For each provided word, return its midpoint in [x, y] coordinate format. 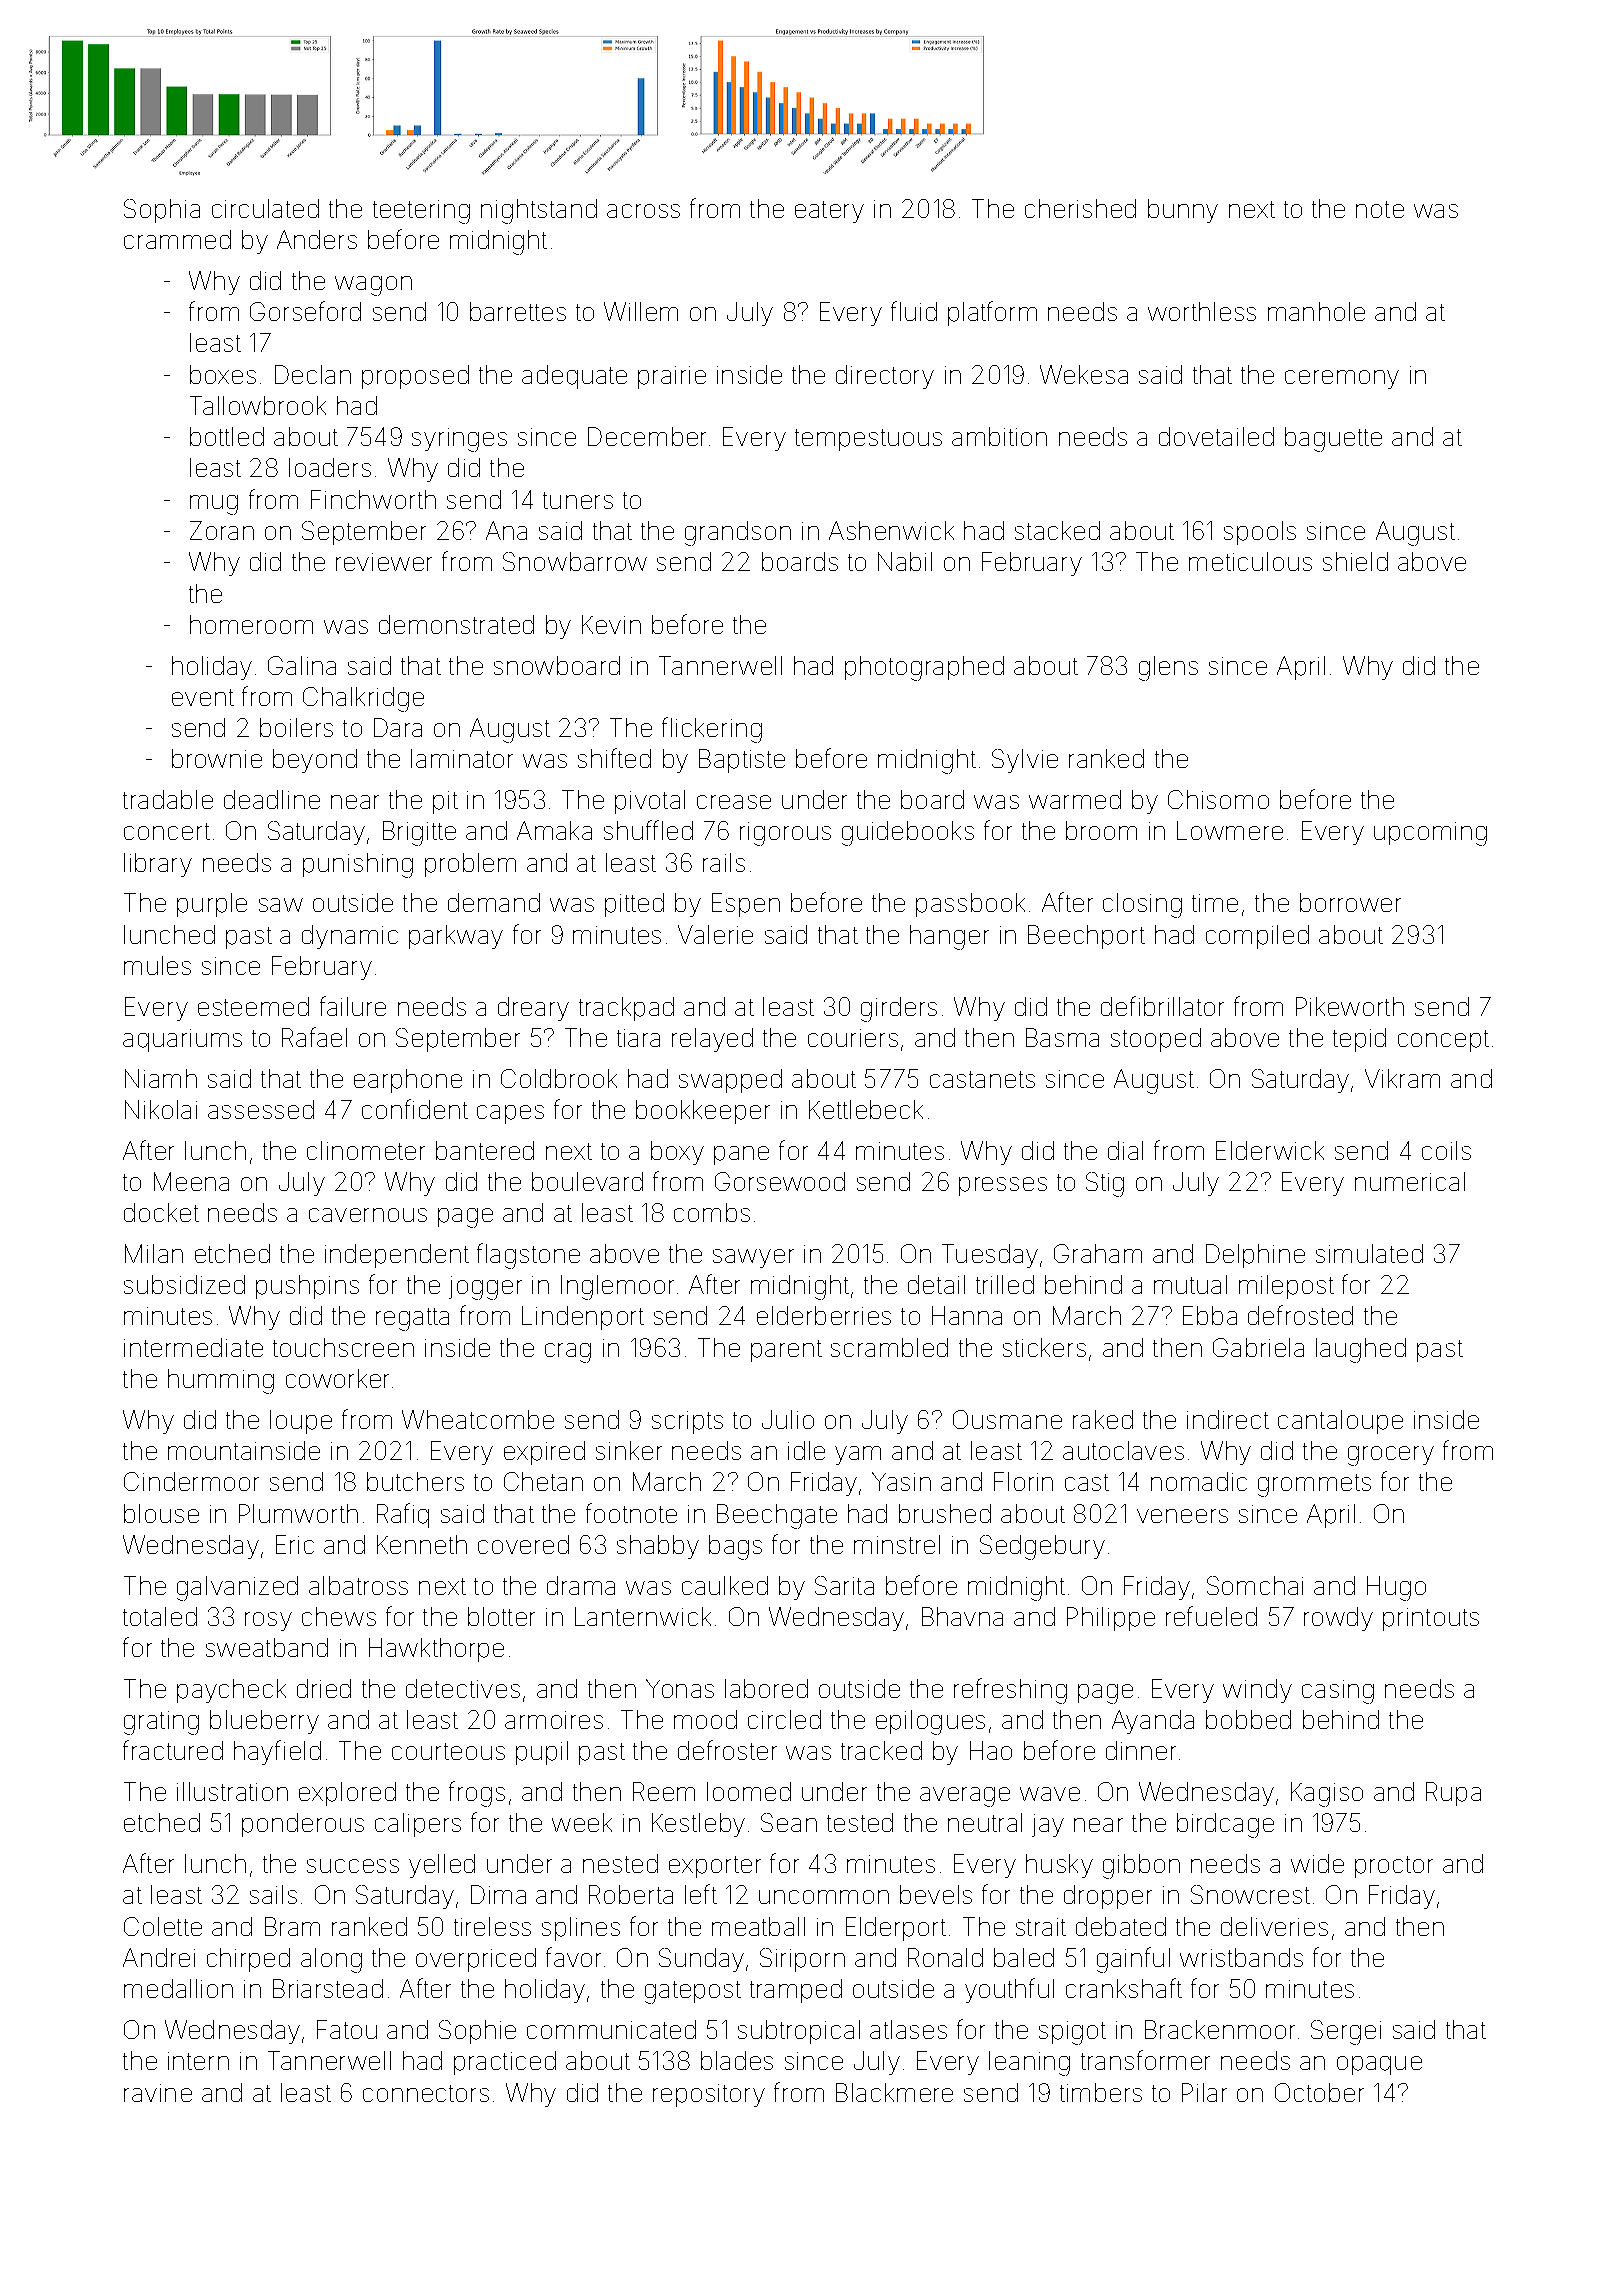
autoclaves [1123, 1450]
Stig [1105, 1184]
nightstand [539, 211]
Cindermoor [191, 1481]
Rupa [1453, 1794]
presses [1003, 1186]
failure [353, 1006]
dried [324, 1688]
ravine [158, 2093]
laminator [462, 758]
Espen [746, 905]
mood [705, 1719]
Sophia [162, 211]
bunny [1183, 211]
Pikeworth [1350, 1006]
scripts [687, 1422]
